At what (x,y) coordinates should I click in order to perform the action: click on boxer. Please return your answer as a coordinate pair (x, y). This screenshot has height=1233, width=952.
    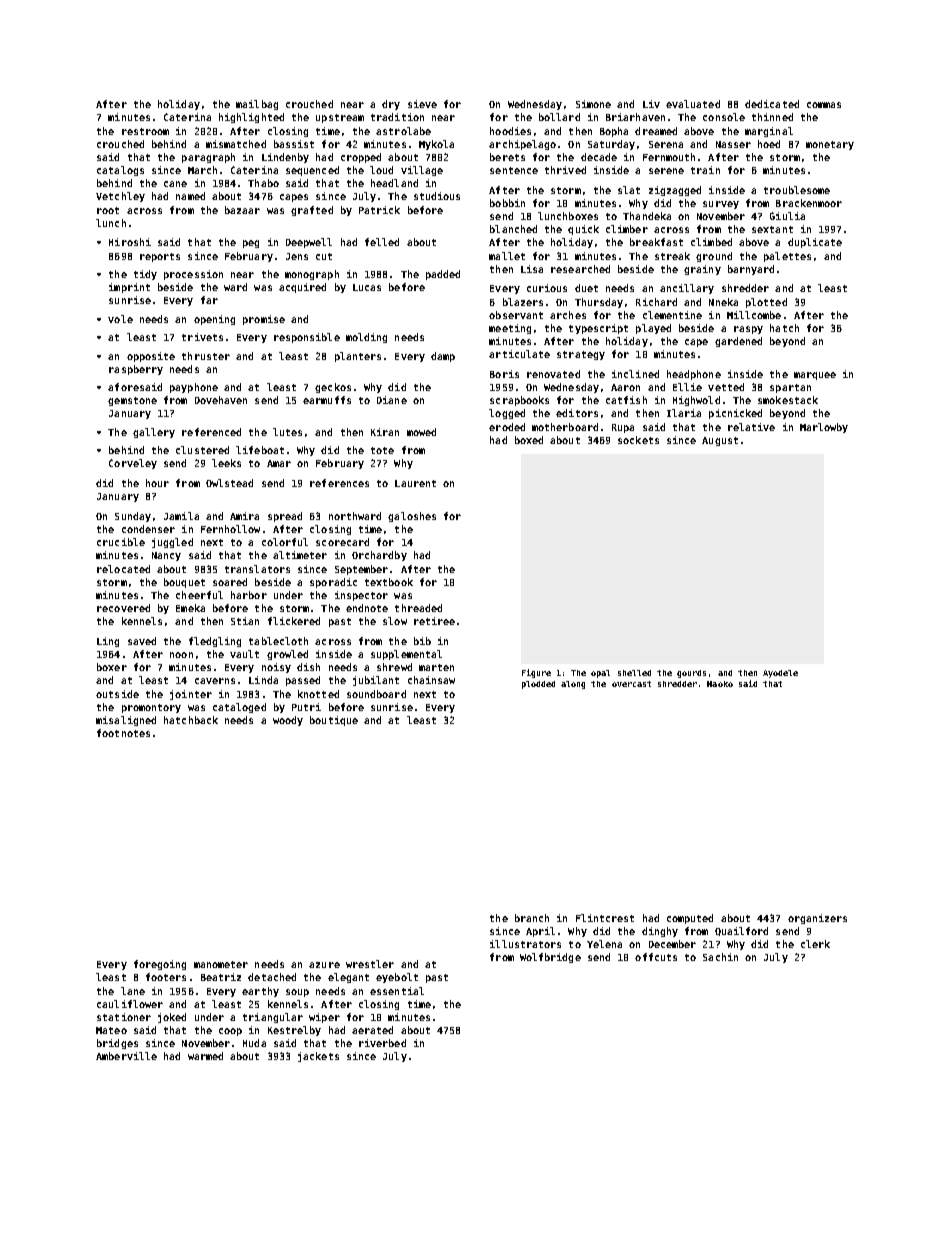
    Looking at the image, I should click on (112, 667).
